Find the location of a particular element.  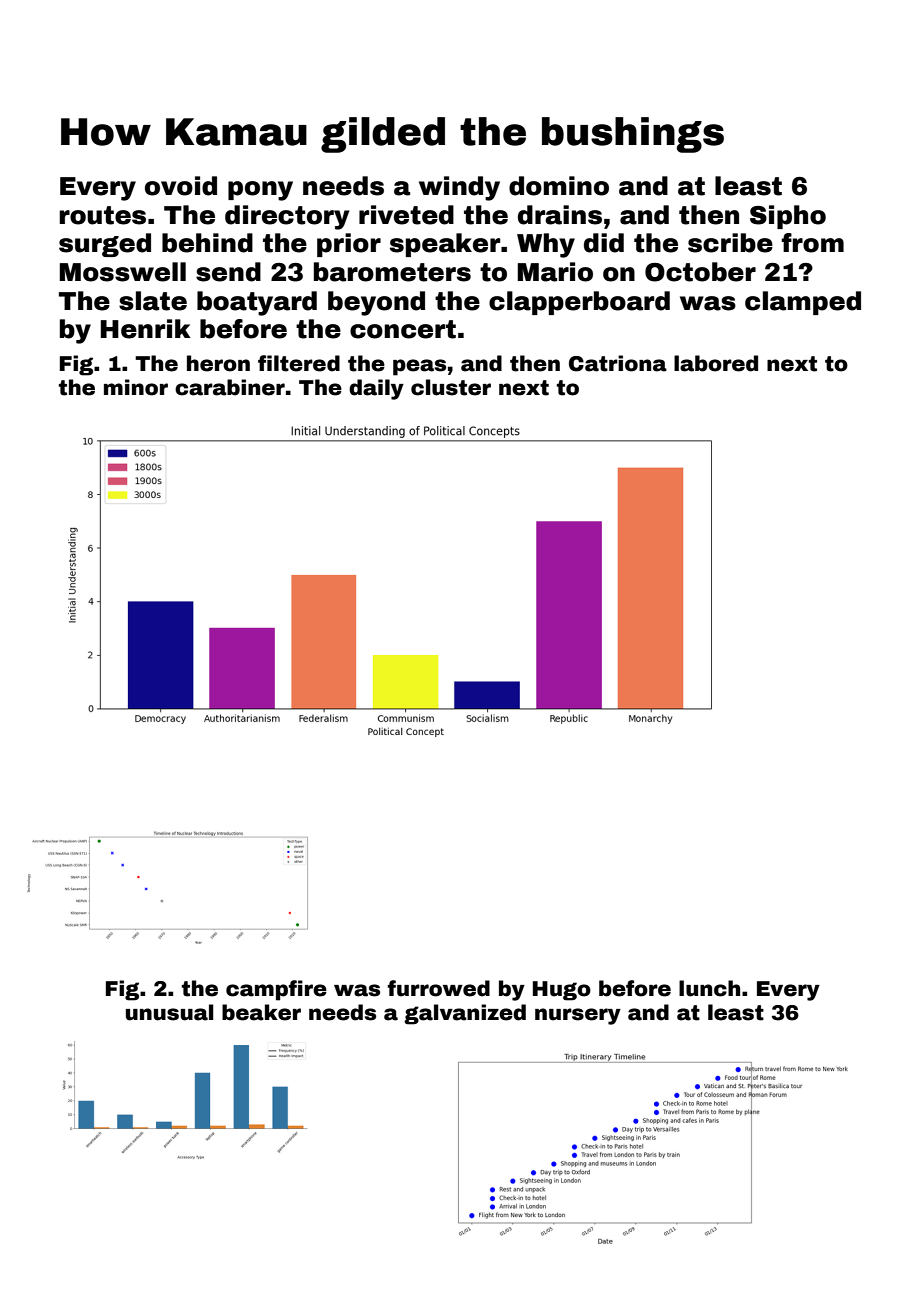

minor is located at coordinates (136, 387).
